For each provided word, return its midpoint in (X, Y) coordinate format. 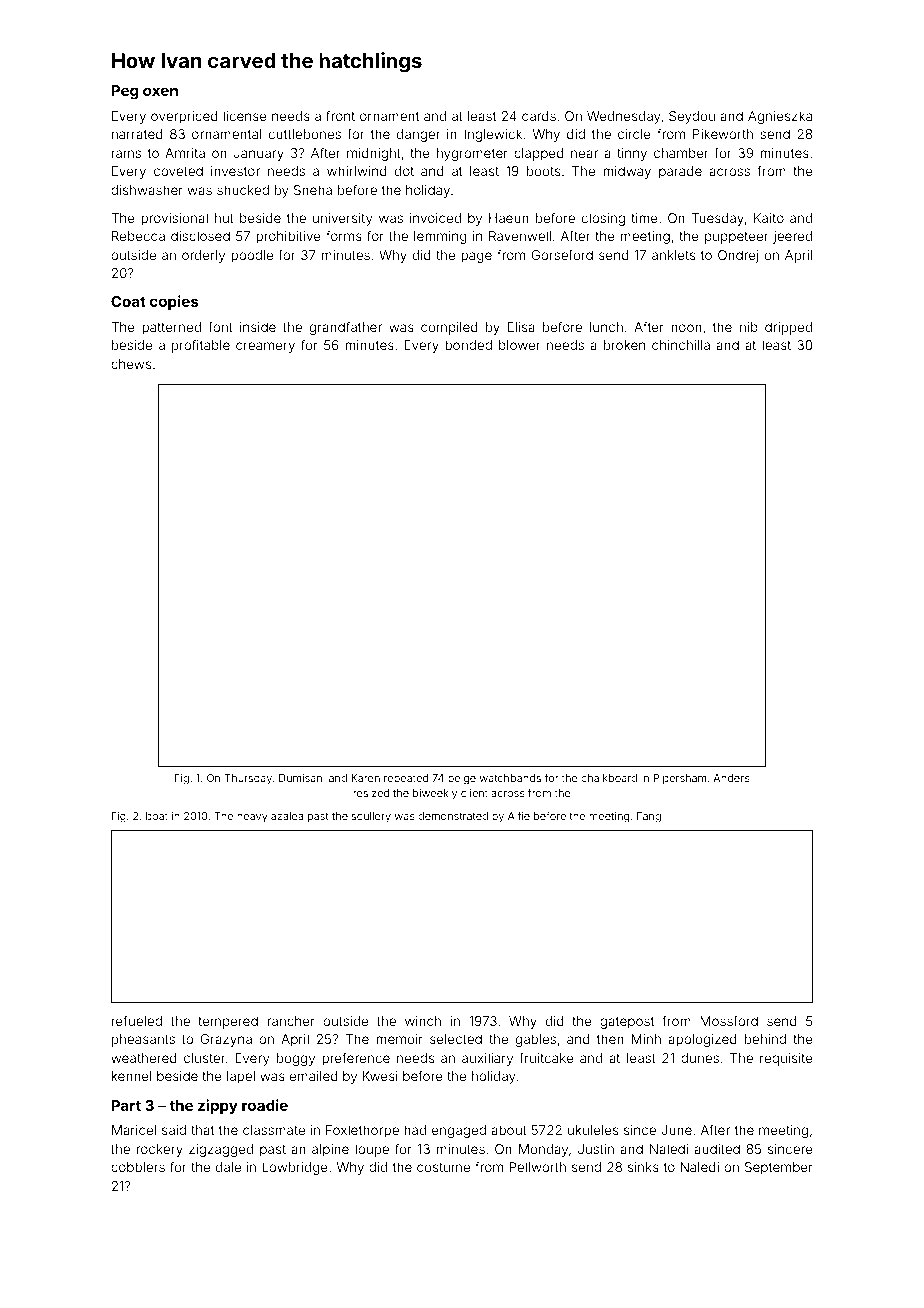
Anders (731, 778)
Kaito (769, 218)
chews (131, 364)
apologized (702, 1040)
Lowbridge (295, 1168)
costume (443, 1167)
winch (423, 1021)
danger (418, 135)
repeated (406, 779)
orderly (203, 256)
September (779, 1168)
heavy (252, 817)
